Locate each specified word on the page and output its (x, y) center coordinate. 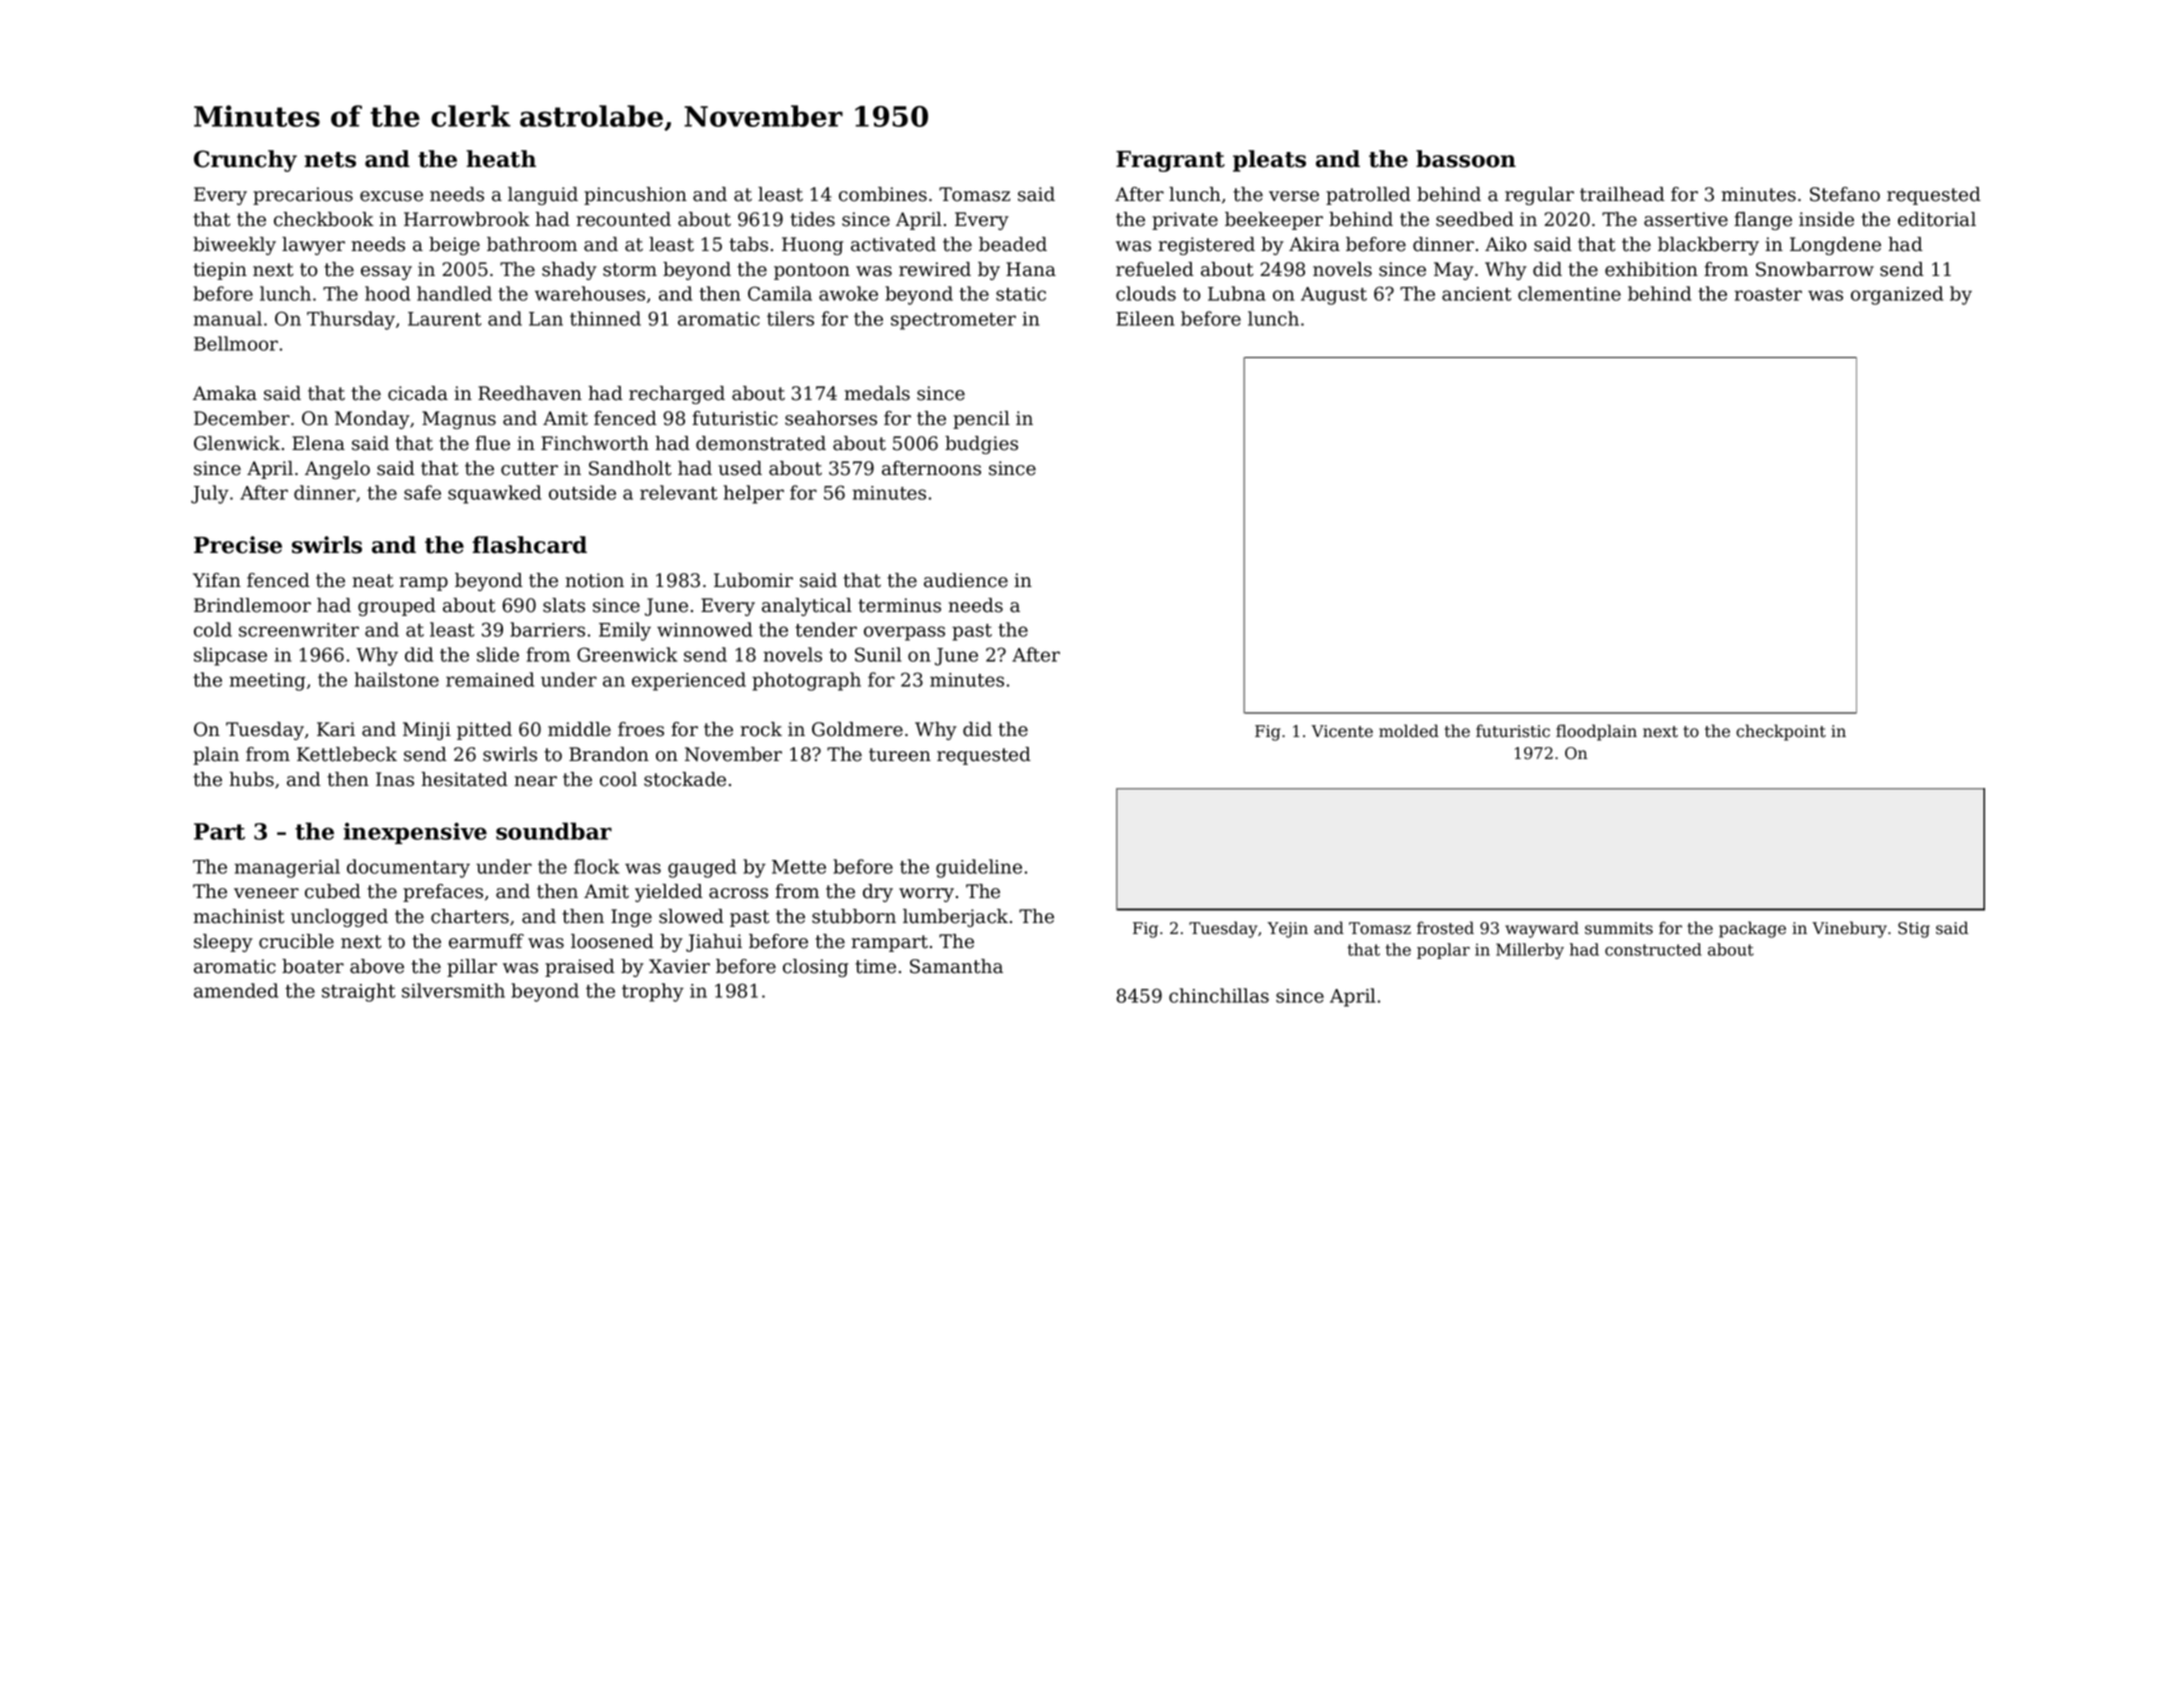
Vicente (1342, 731)
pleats (1269, 161)
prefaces (443, 893)
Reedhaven (530, 393)
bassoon (1466, 159)
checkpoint (1781, 732)
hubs (251, 779)
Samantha (956, 966)
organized (1897, 295)
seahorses (831, 418)
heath (501, 159)
